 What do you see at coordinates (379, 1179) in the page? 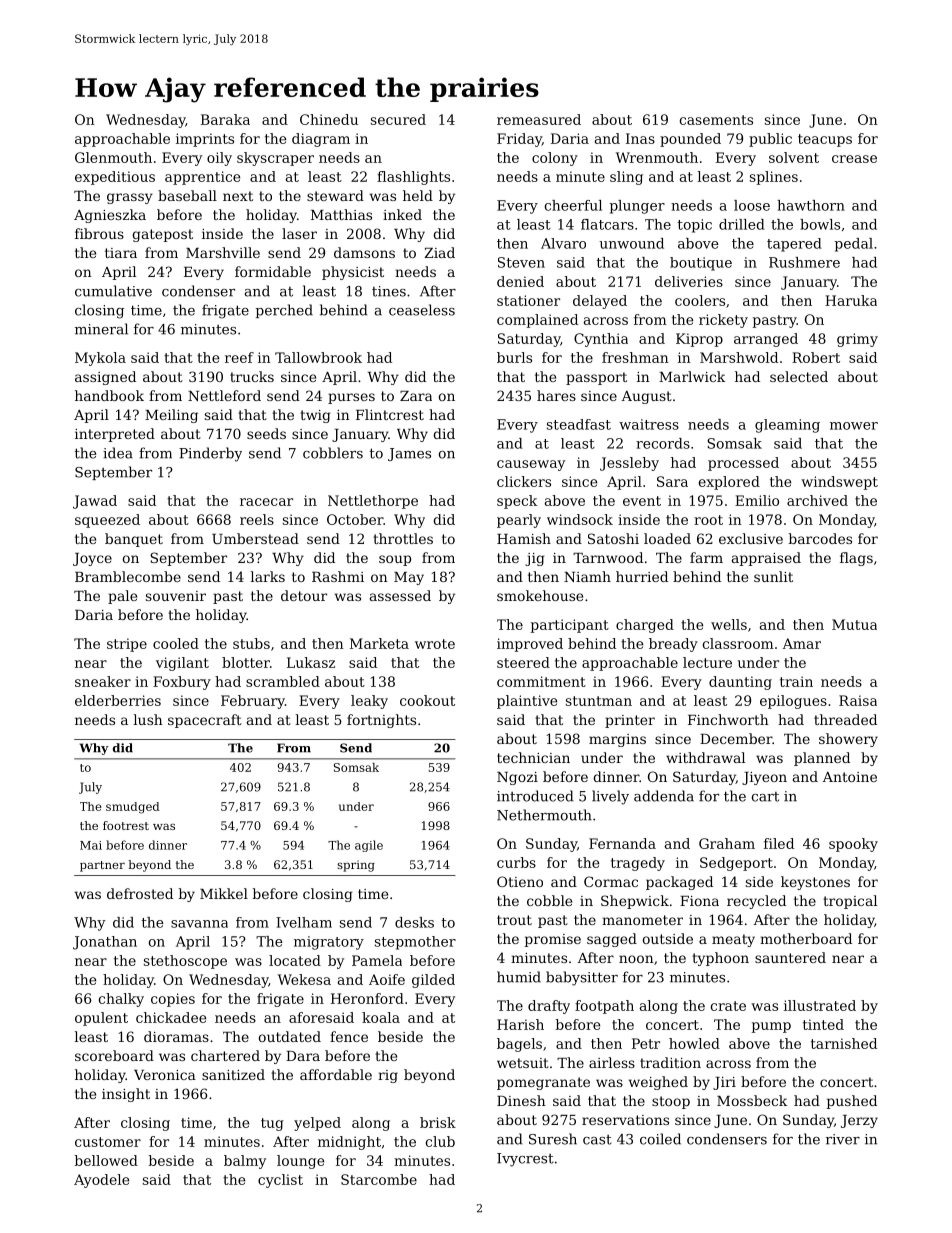
I see `Starcombe` at bounding box center [379, 1179].
